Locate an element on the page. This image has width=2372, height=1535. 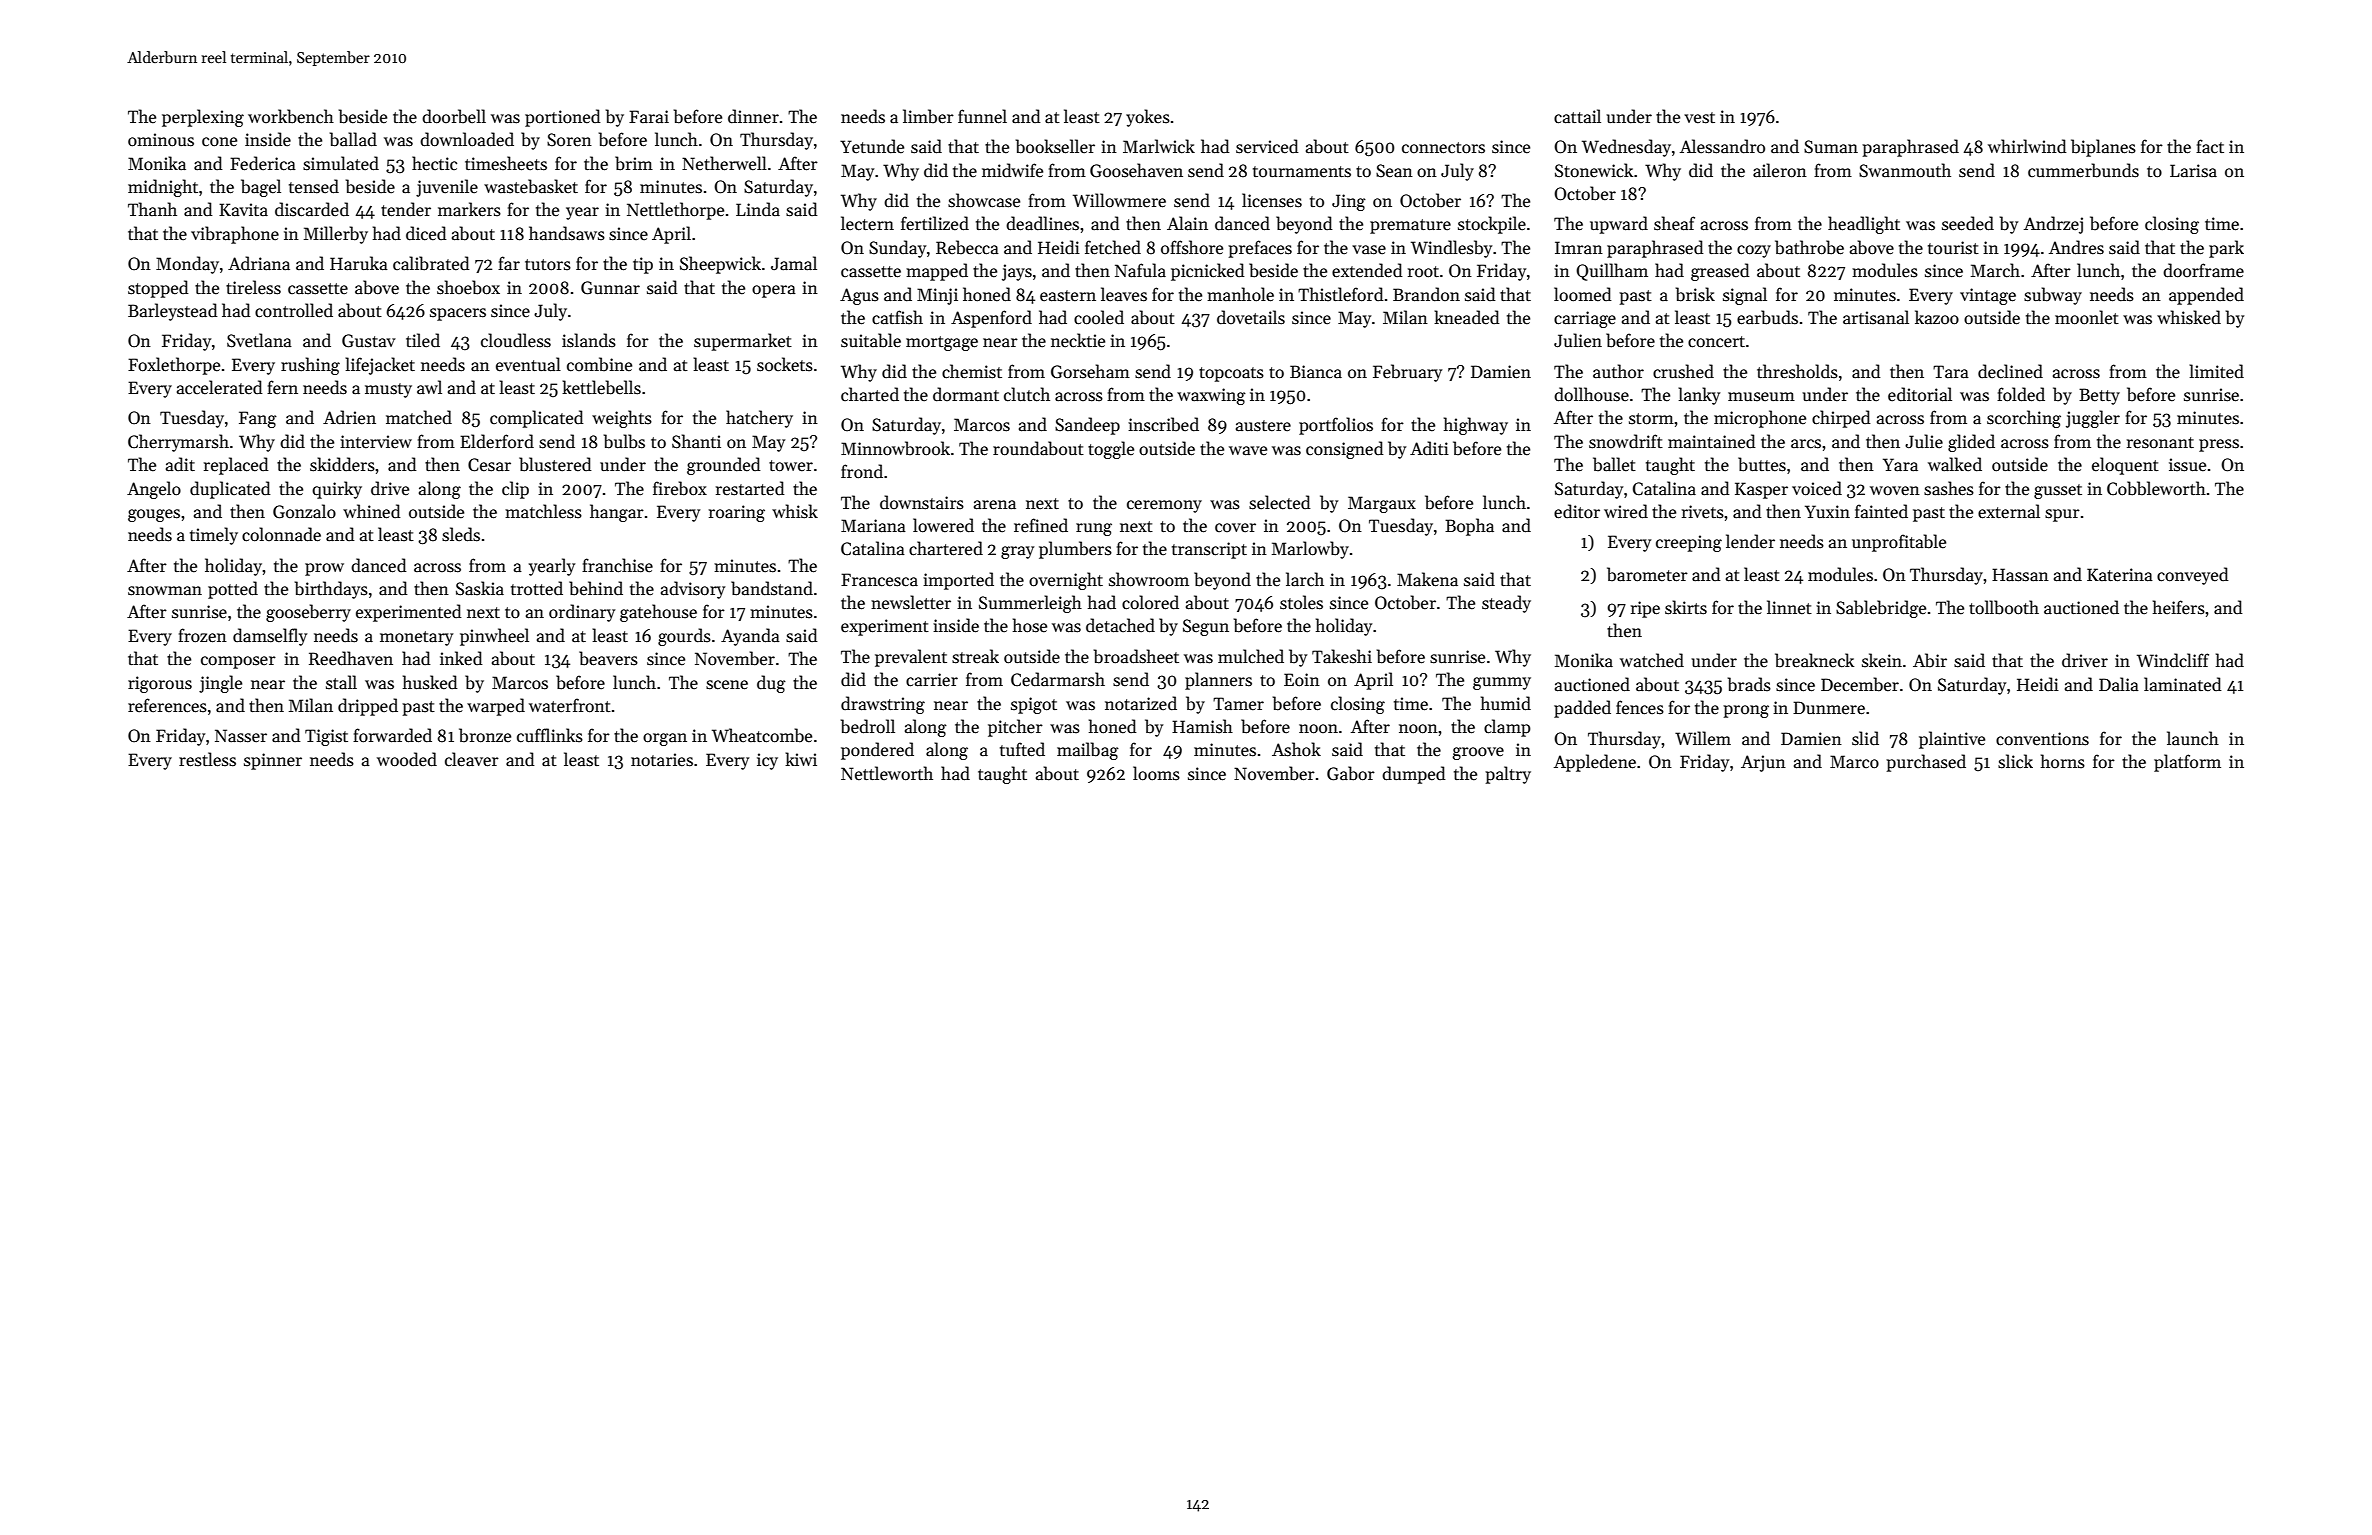
larch is located at coordinates (1305, 579).
